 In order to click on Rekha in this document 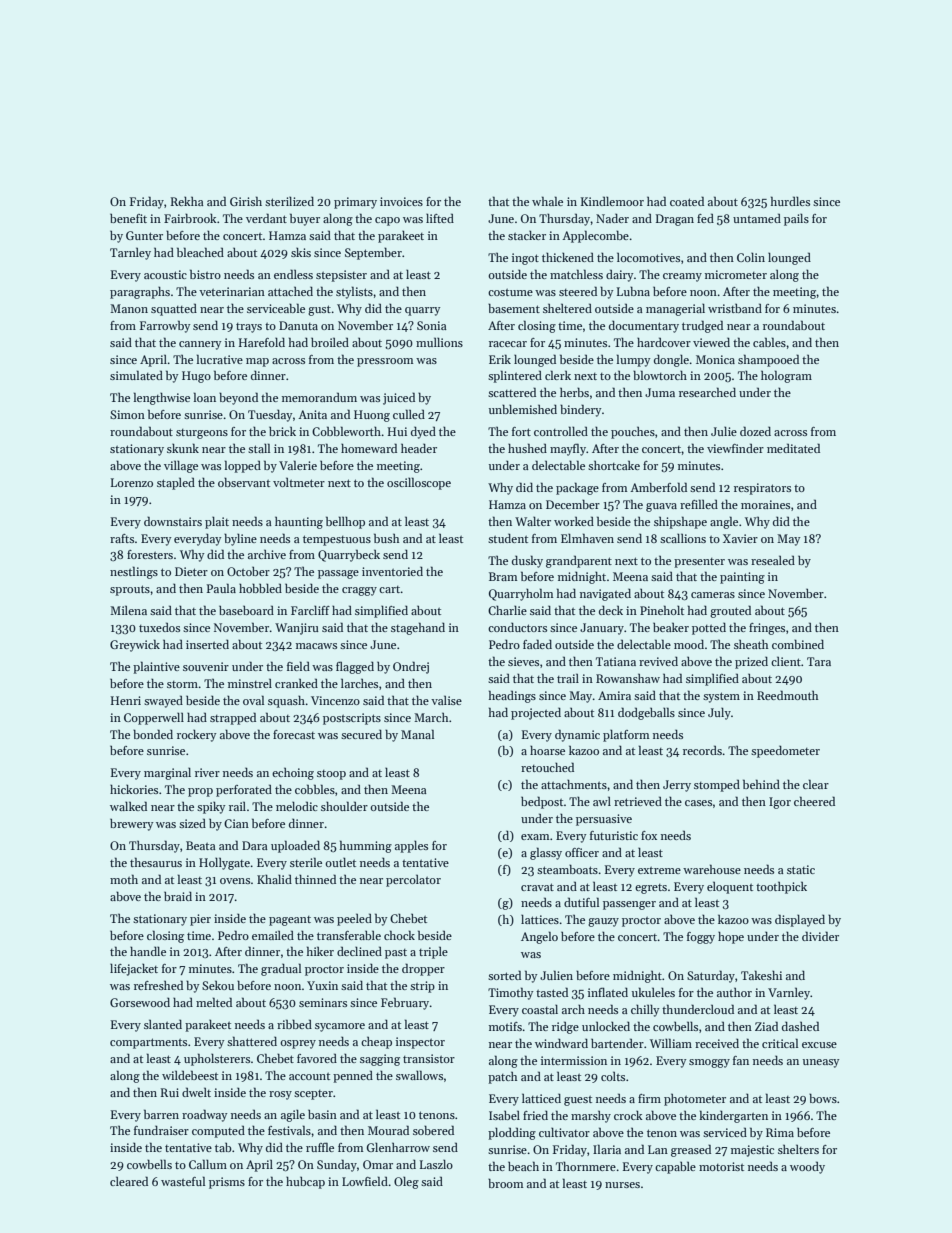, I will do `click(187, 201)`.
